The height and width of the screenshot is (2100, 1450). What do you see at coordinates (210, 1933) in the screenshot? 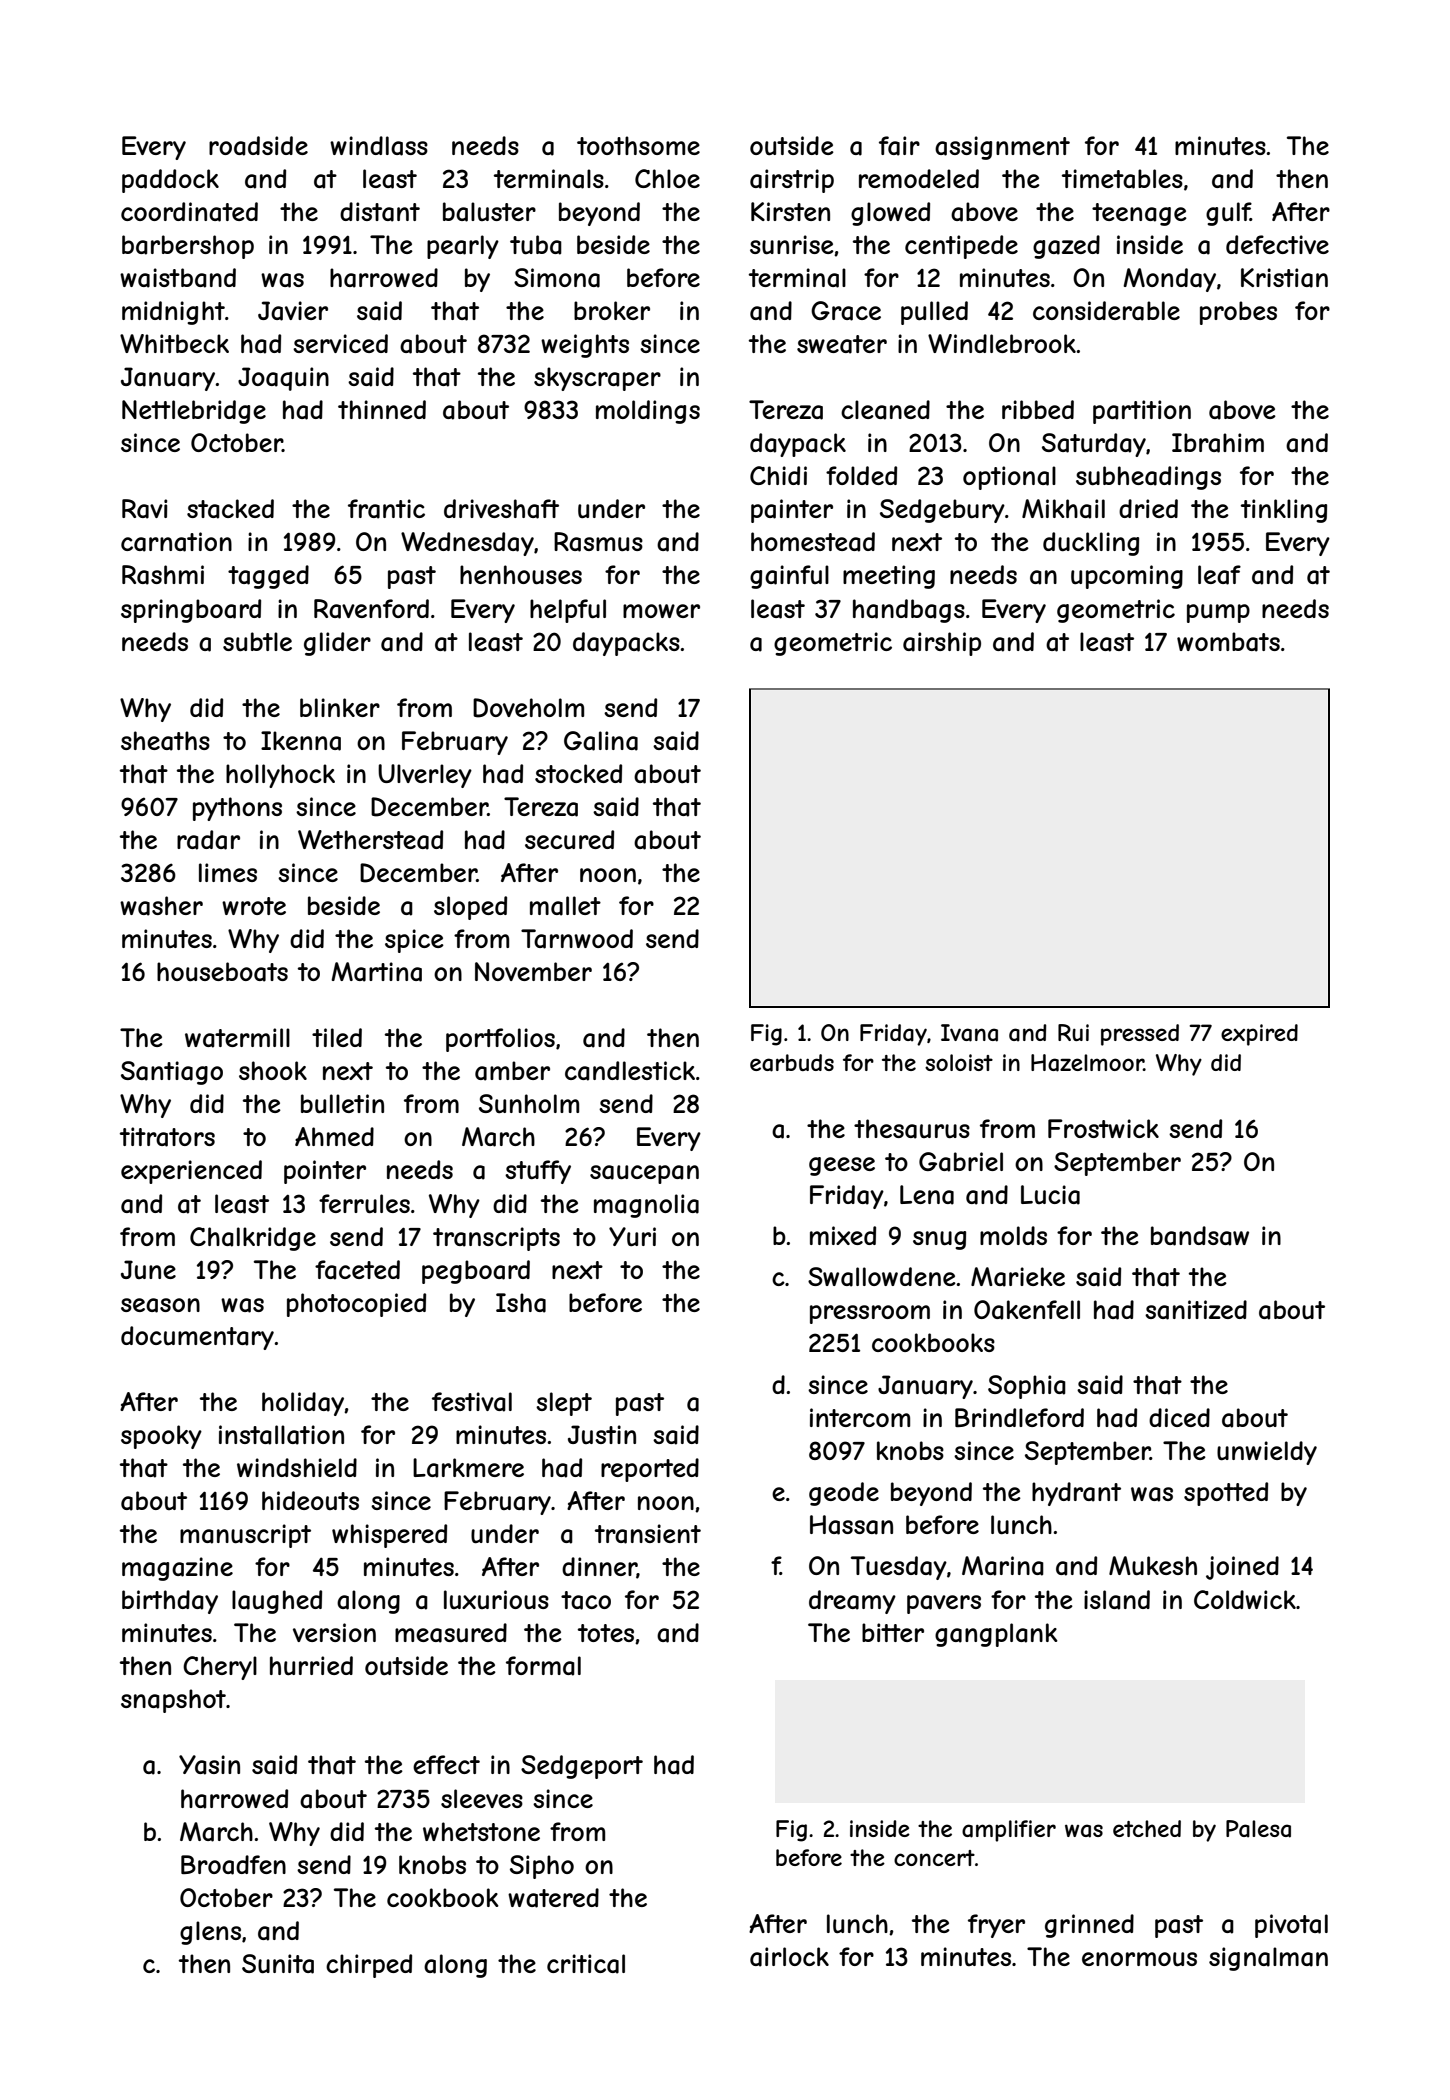
I see `glens` at bounding box center [210, 1933].
